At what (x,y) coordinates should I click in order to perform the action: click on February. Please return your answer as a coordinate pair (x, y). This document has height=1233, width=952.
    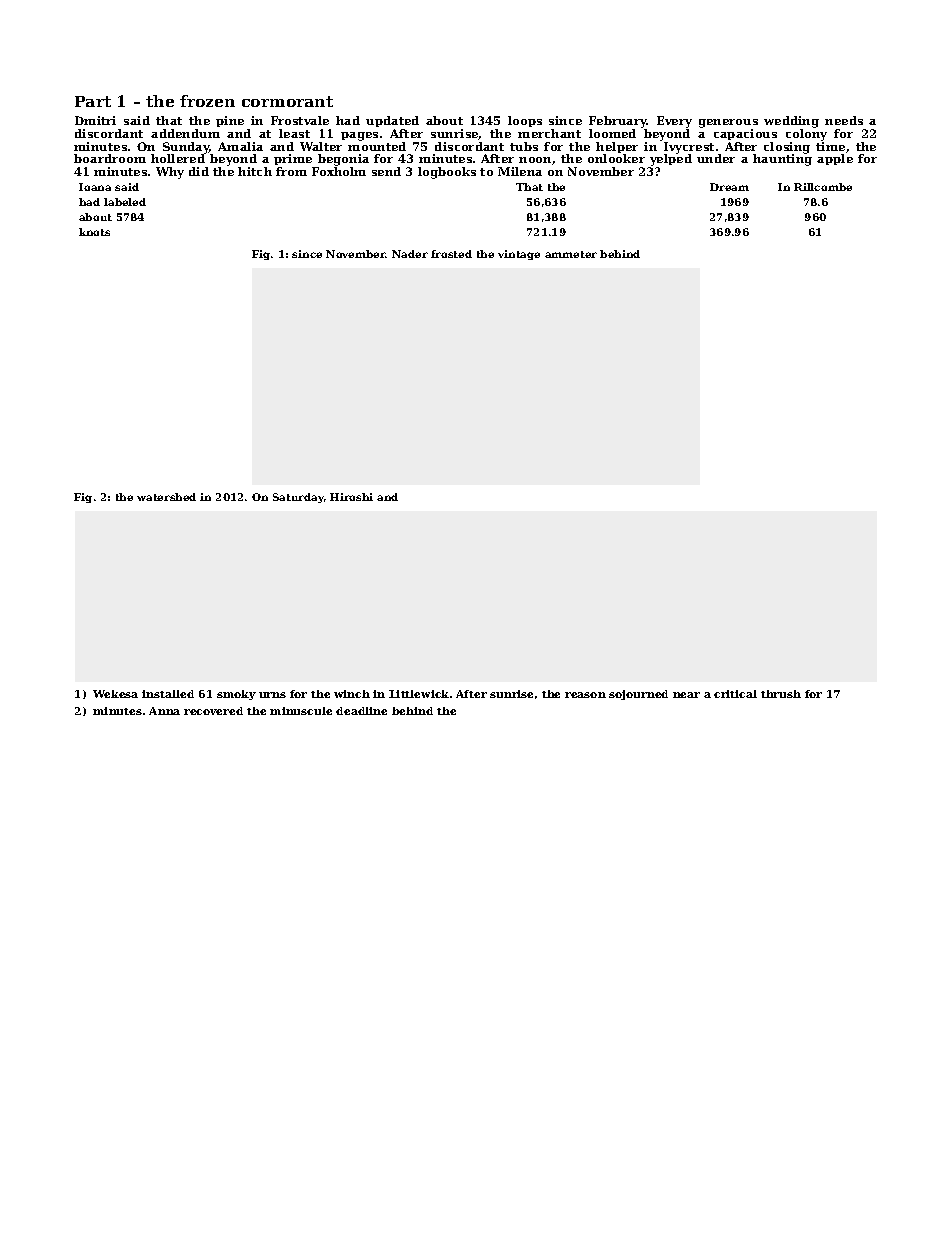
    Looking at the image, I should click on (618, 122).
